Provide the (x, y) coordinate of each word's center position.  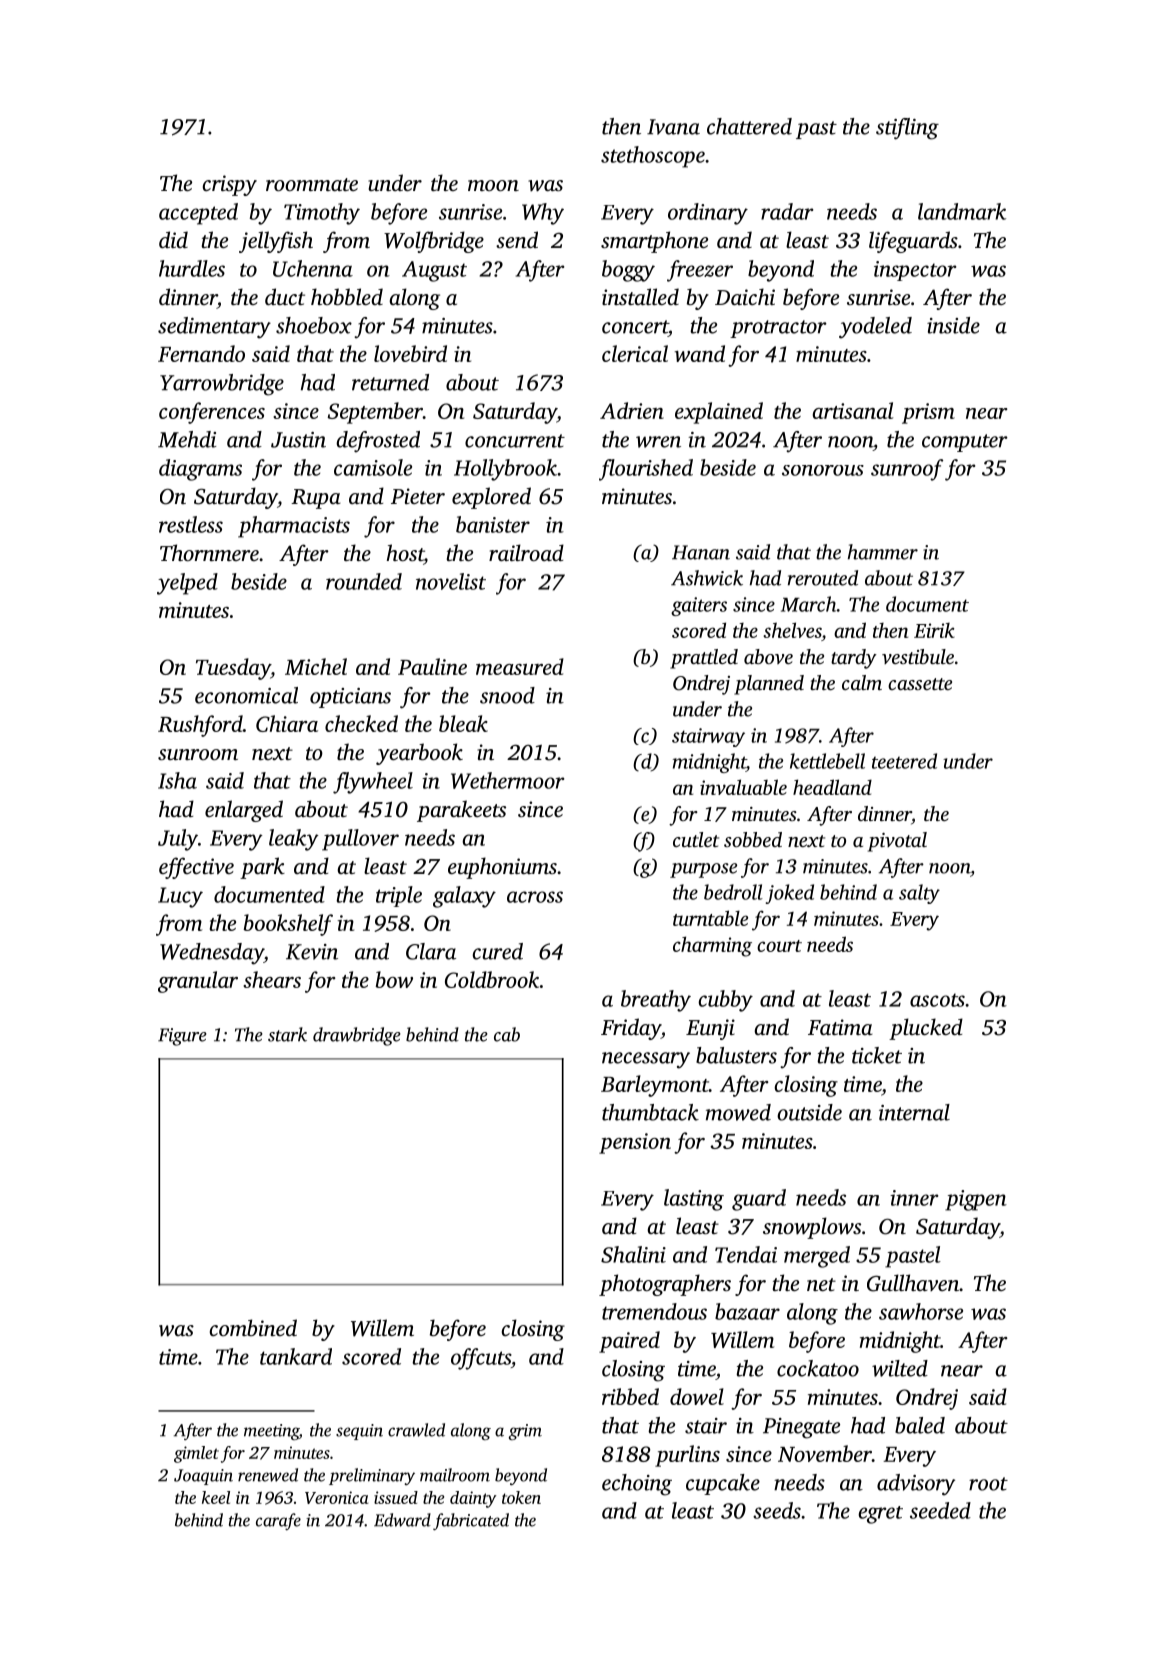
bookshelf (288, 925)
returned (390, 382)
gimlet (196, 1454)
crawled (416, 1430)
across (535, 897)
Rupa (316, 499)
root (988, 1484)
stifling (907, 129)
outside (809, 1112)
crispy (230, 185)
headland (832, 787)
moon (493, 185)
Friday (631, 1029)
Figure (182, 1037)
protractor (778, 329)
